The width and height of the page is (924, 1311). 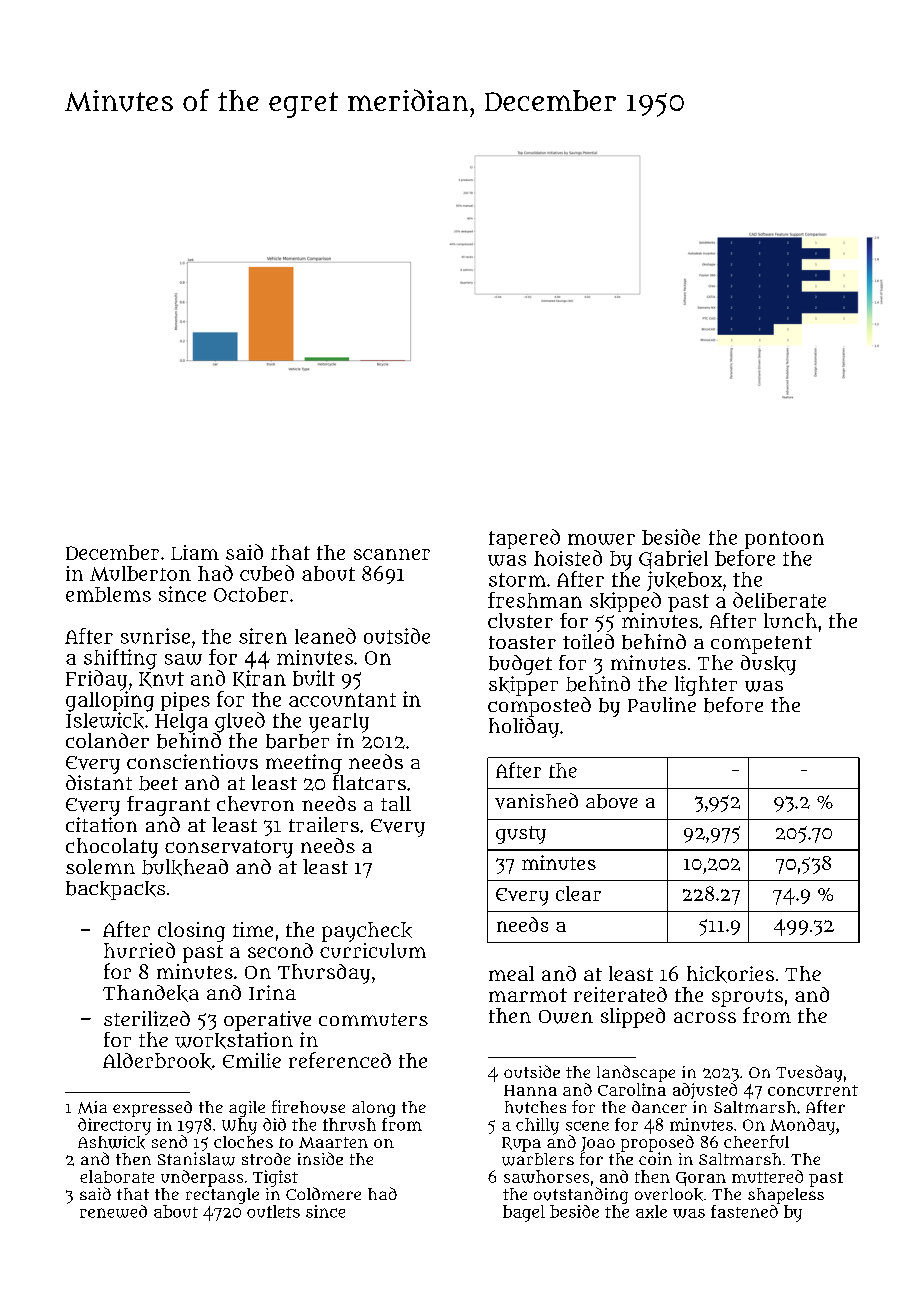 I want to click on pontoon, so click(x=784, y=540).
